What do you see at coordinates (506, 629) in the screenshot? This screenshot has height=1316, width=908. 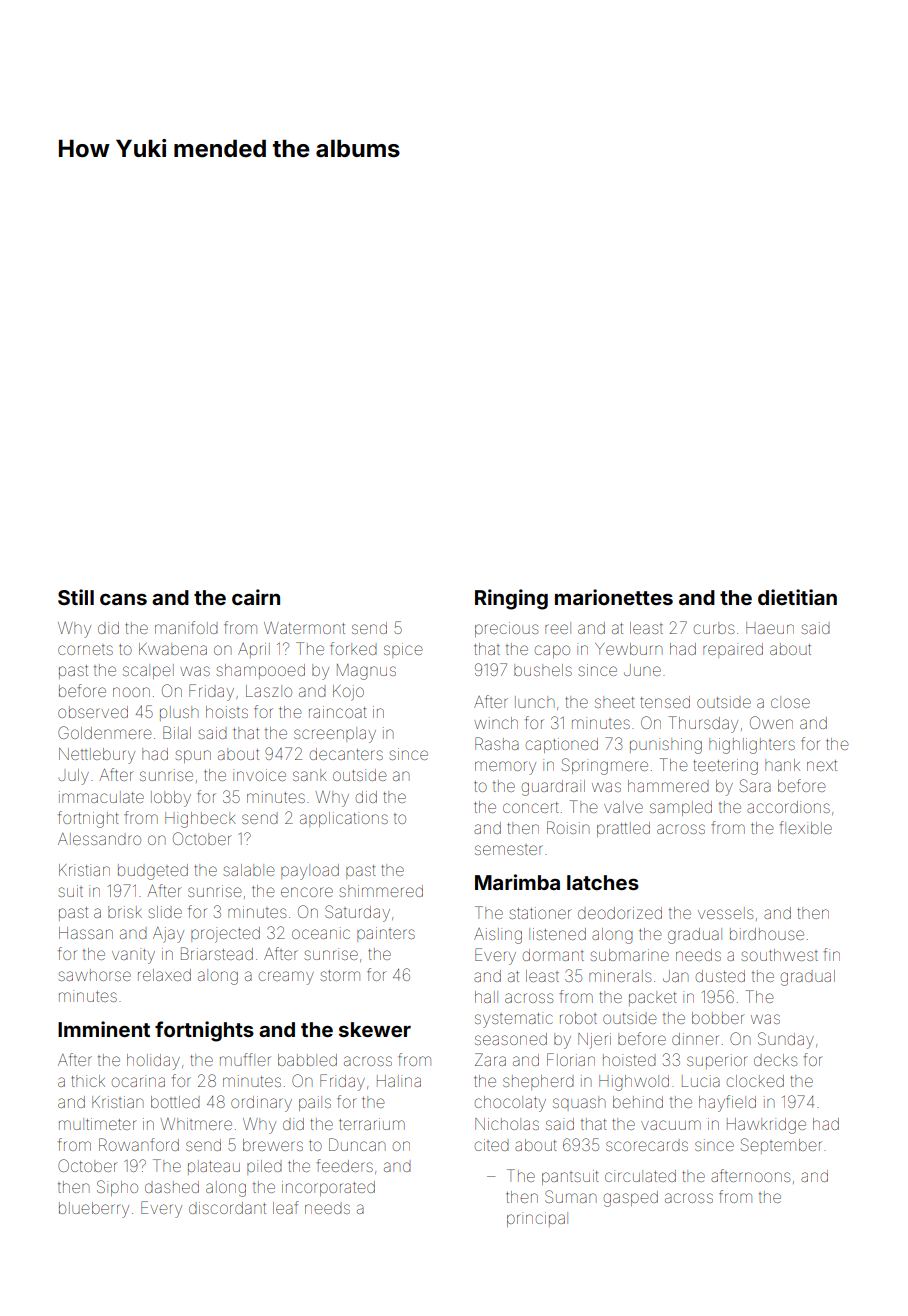 I see `precious` at bounding box center [506, 629].
